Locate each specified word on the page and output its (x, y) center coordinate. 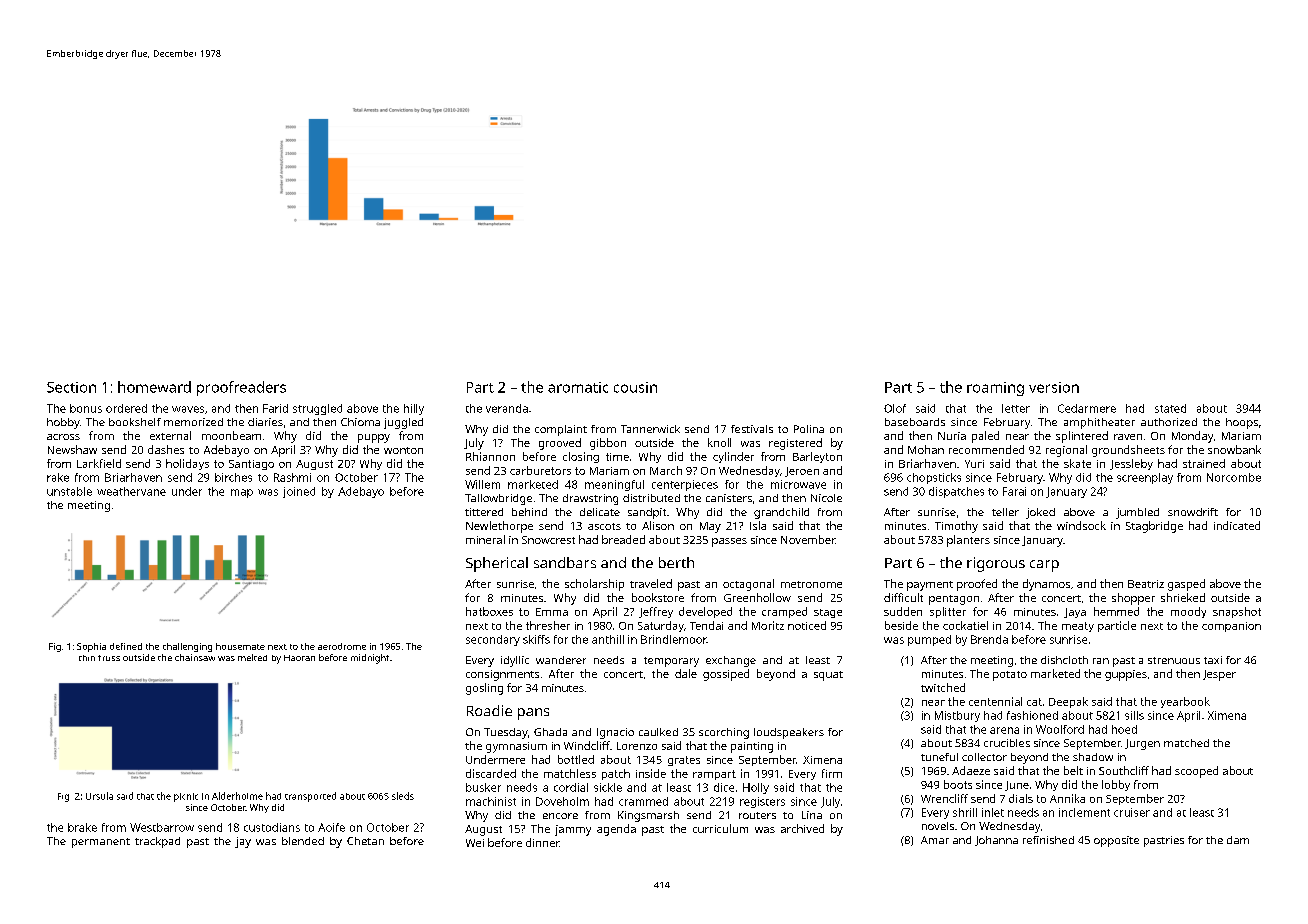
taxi (1213, 660)
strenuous (1174, 660)
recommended (986, 449)
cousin (635, 387)
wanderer (561, 660)
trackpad (157, 842)
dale (686, 673)
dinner (542, 842)
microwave (798, 484)
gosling (484, 689)
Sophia (91, 647)
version (1054, 387)
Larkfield (99, 463)
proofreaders (241, 388)
